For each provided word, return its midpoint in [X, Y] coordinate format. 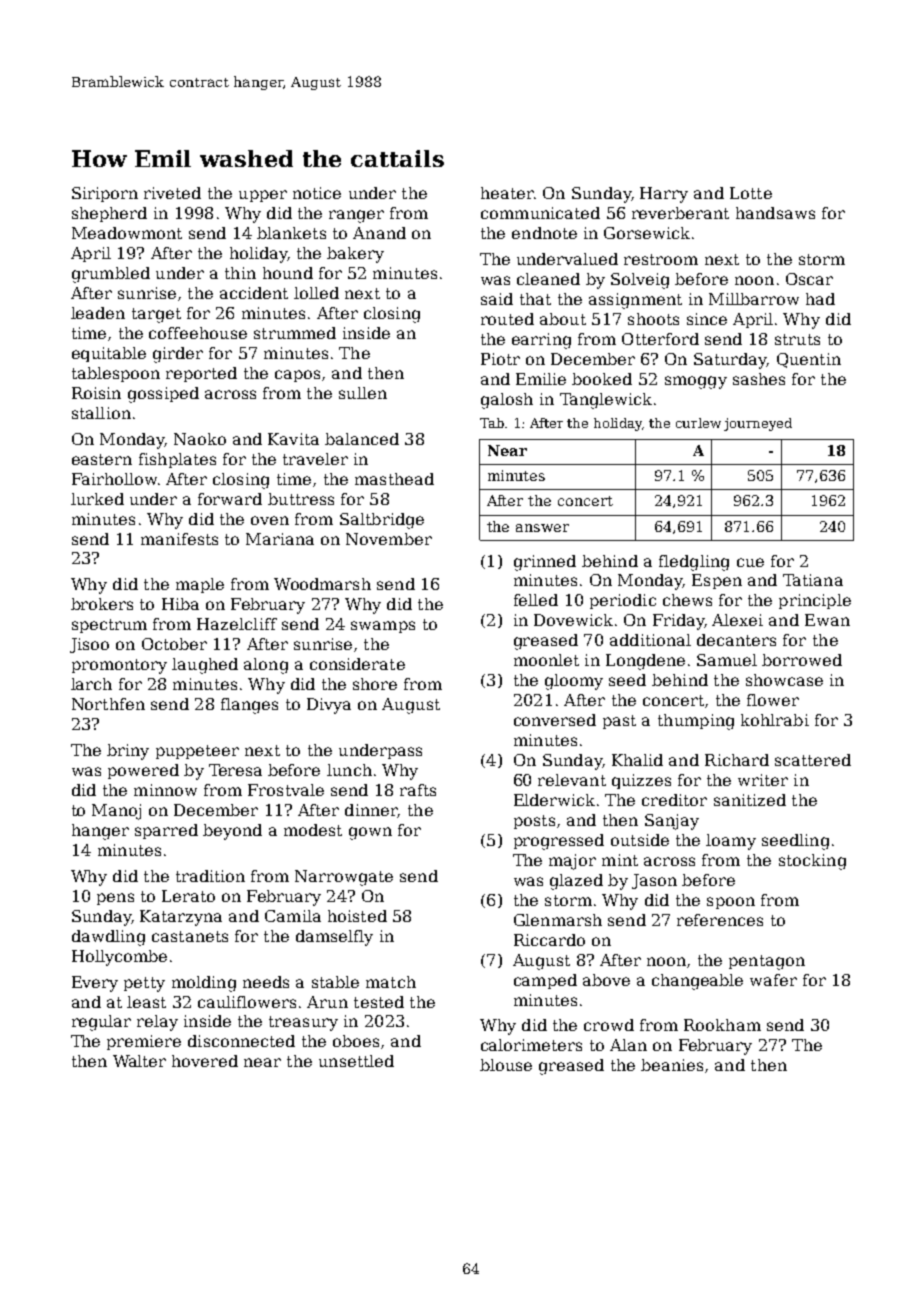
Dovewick [573, 620]
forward [230, 499]
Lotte [751, 193]
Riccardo [549, 940]
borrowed [802, 660]
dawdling [108, 938]
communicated [540, 213]
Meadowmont [127, 233]
